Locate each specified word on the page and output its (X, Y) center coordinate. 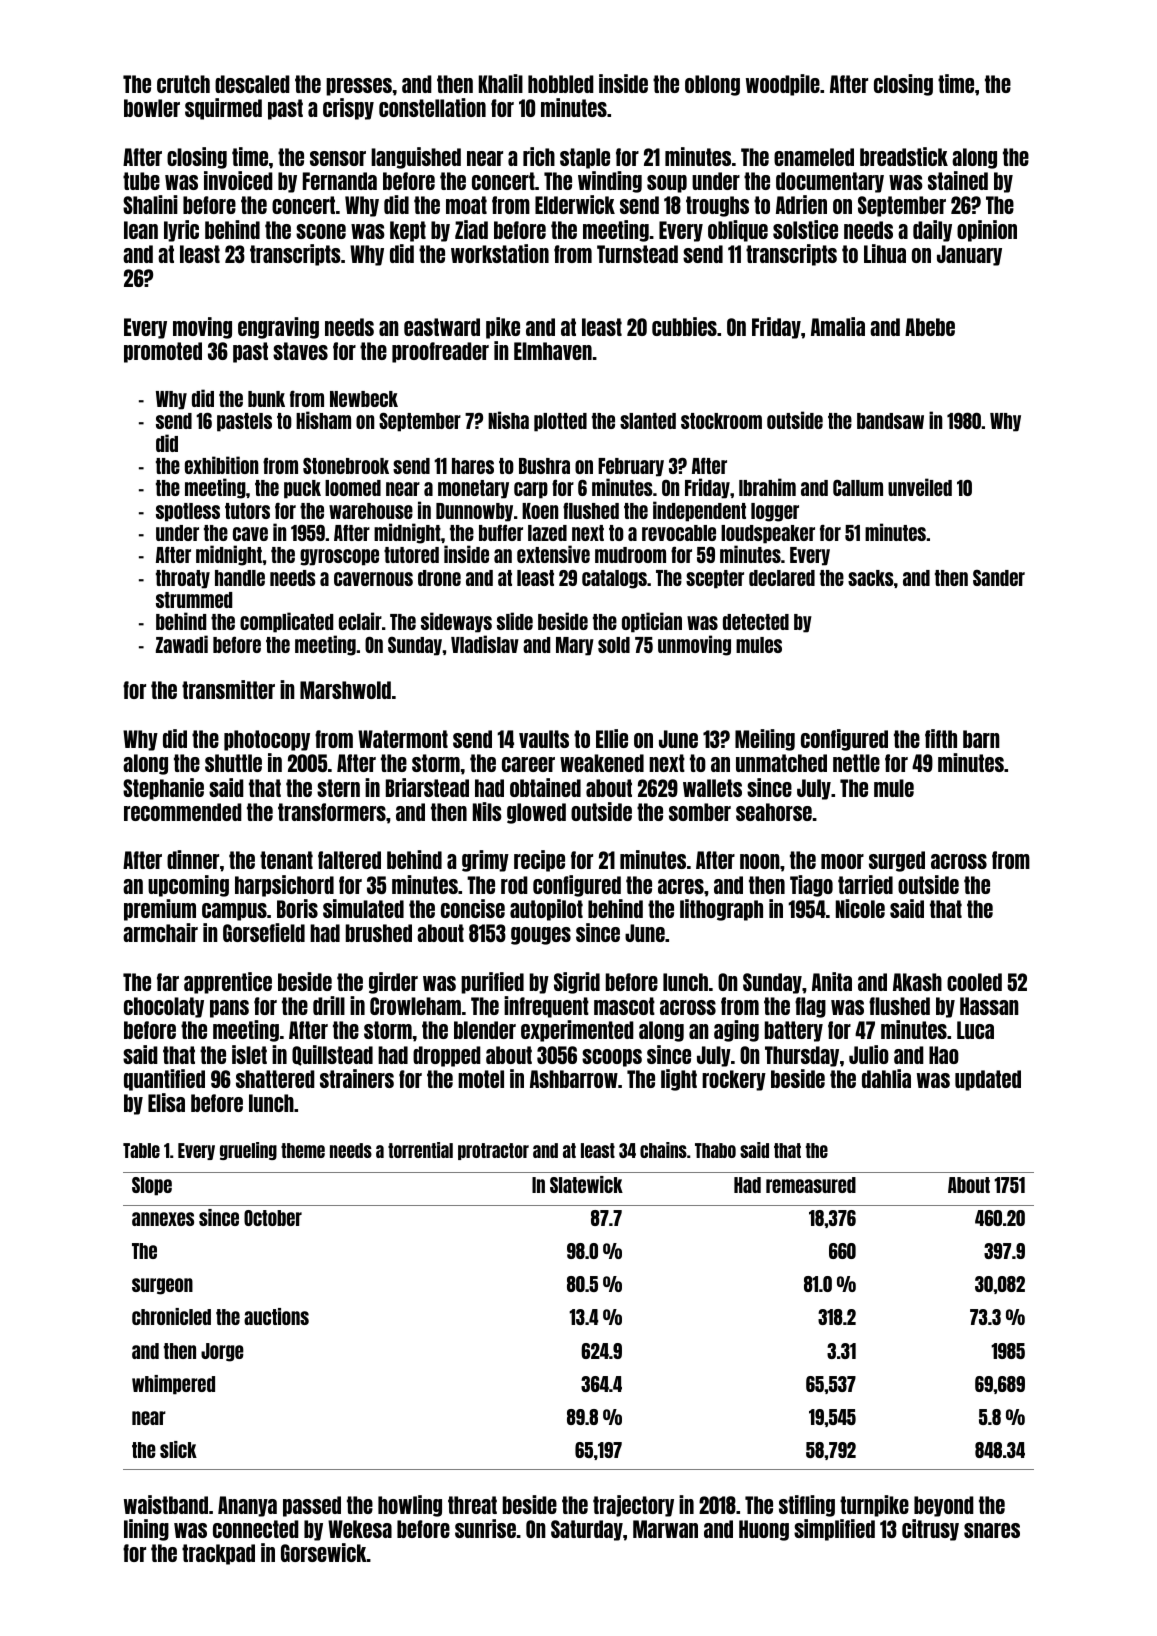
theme (303, 1150)
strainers (357, 1078)
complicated (286, 622)
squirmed (223, 109)
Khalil (501, 83)
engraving (278, 328)
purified (492, 983)
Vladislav (485, 644)
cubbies (684, 326)
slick (178, 1449)
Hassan (989, 1006)
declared (782, 578)
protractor (493, 1151)
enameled (814, 157)
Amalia (838, 326)
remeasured (811, 1185)
